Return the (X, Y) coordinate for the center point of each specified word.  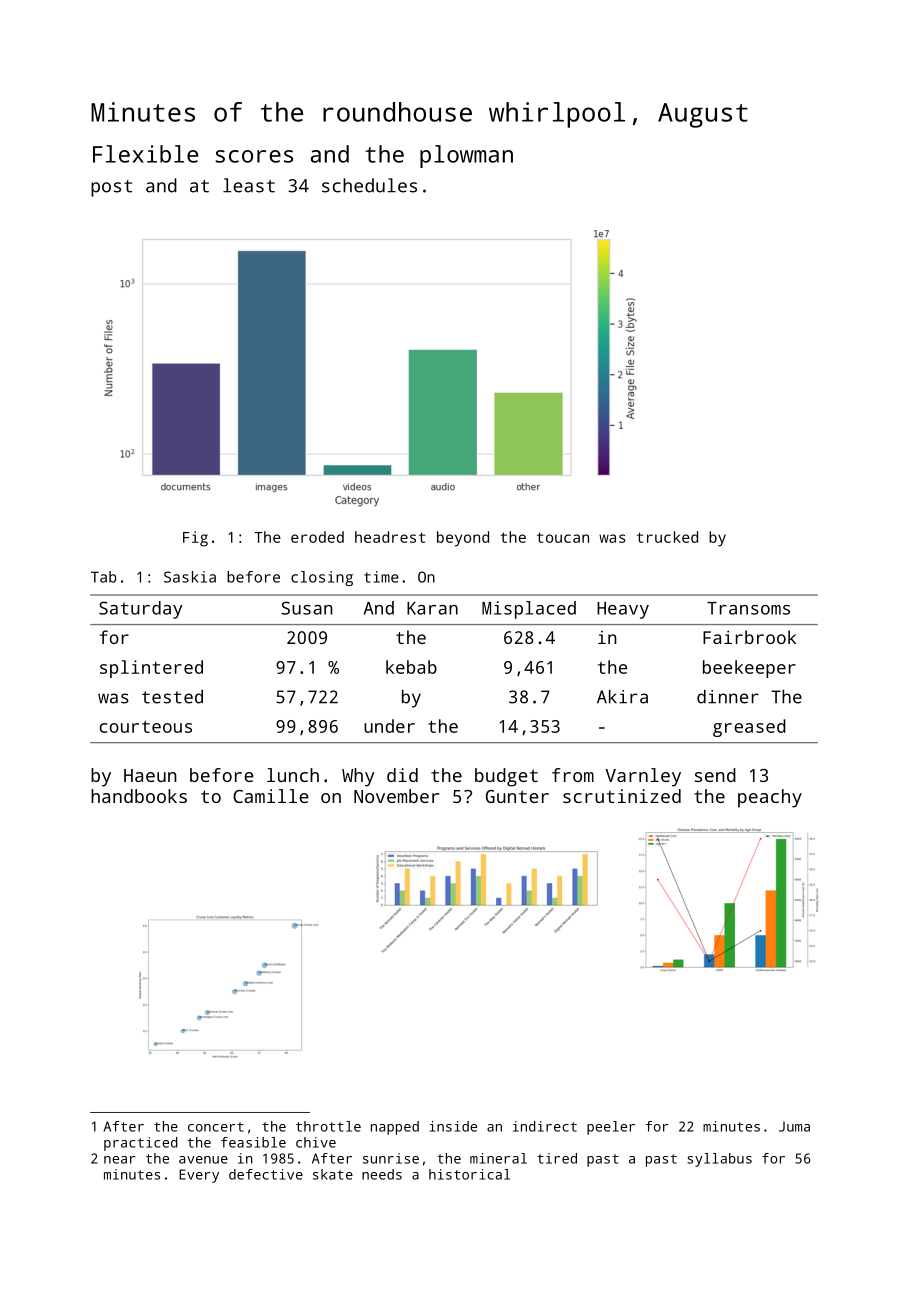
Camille (271, 796)
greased (749, 728)
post (111, 188)
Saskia (190, 577)
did (402, 775)
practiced (141, 1144)
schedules (369, 185)
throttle (328, 1126)
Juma (794, 1126)
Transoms (748, 608)
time (381, 577)
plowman (466, 156)
